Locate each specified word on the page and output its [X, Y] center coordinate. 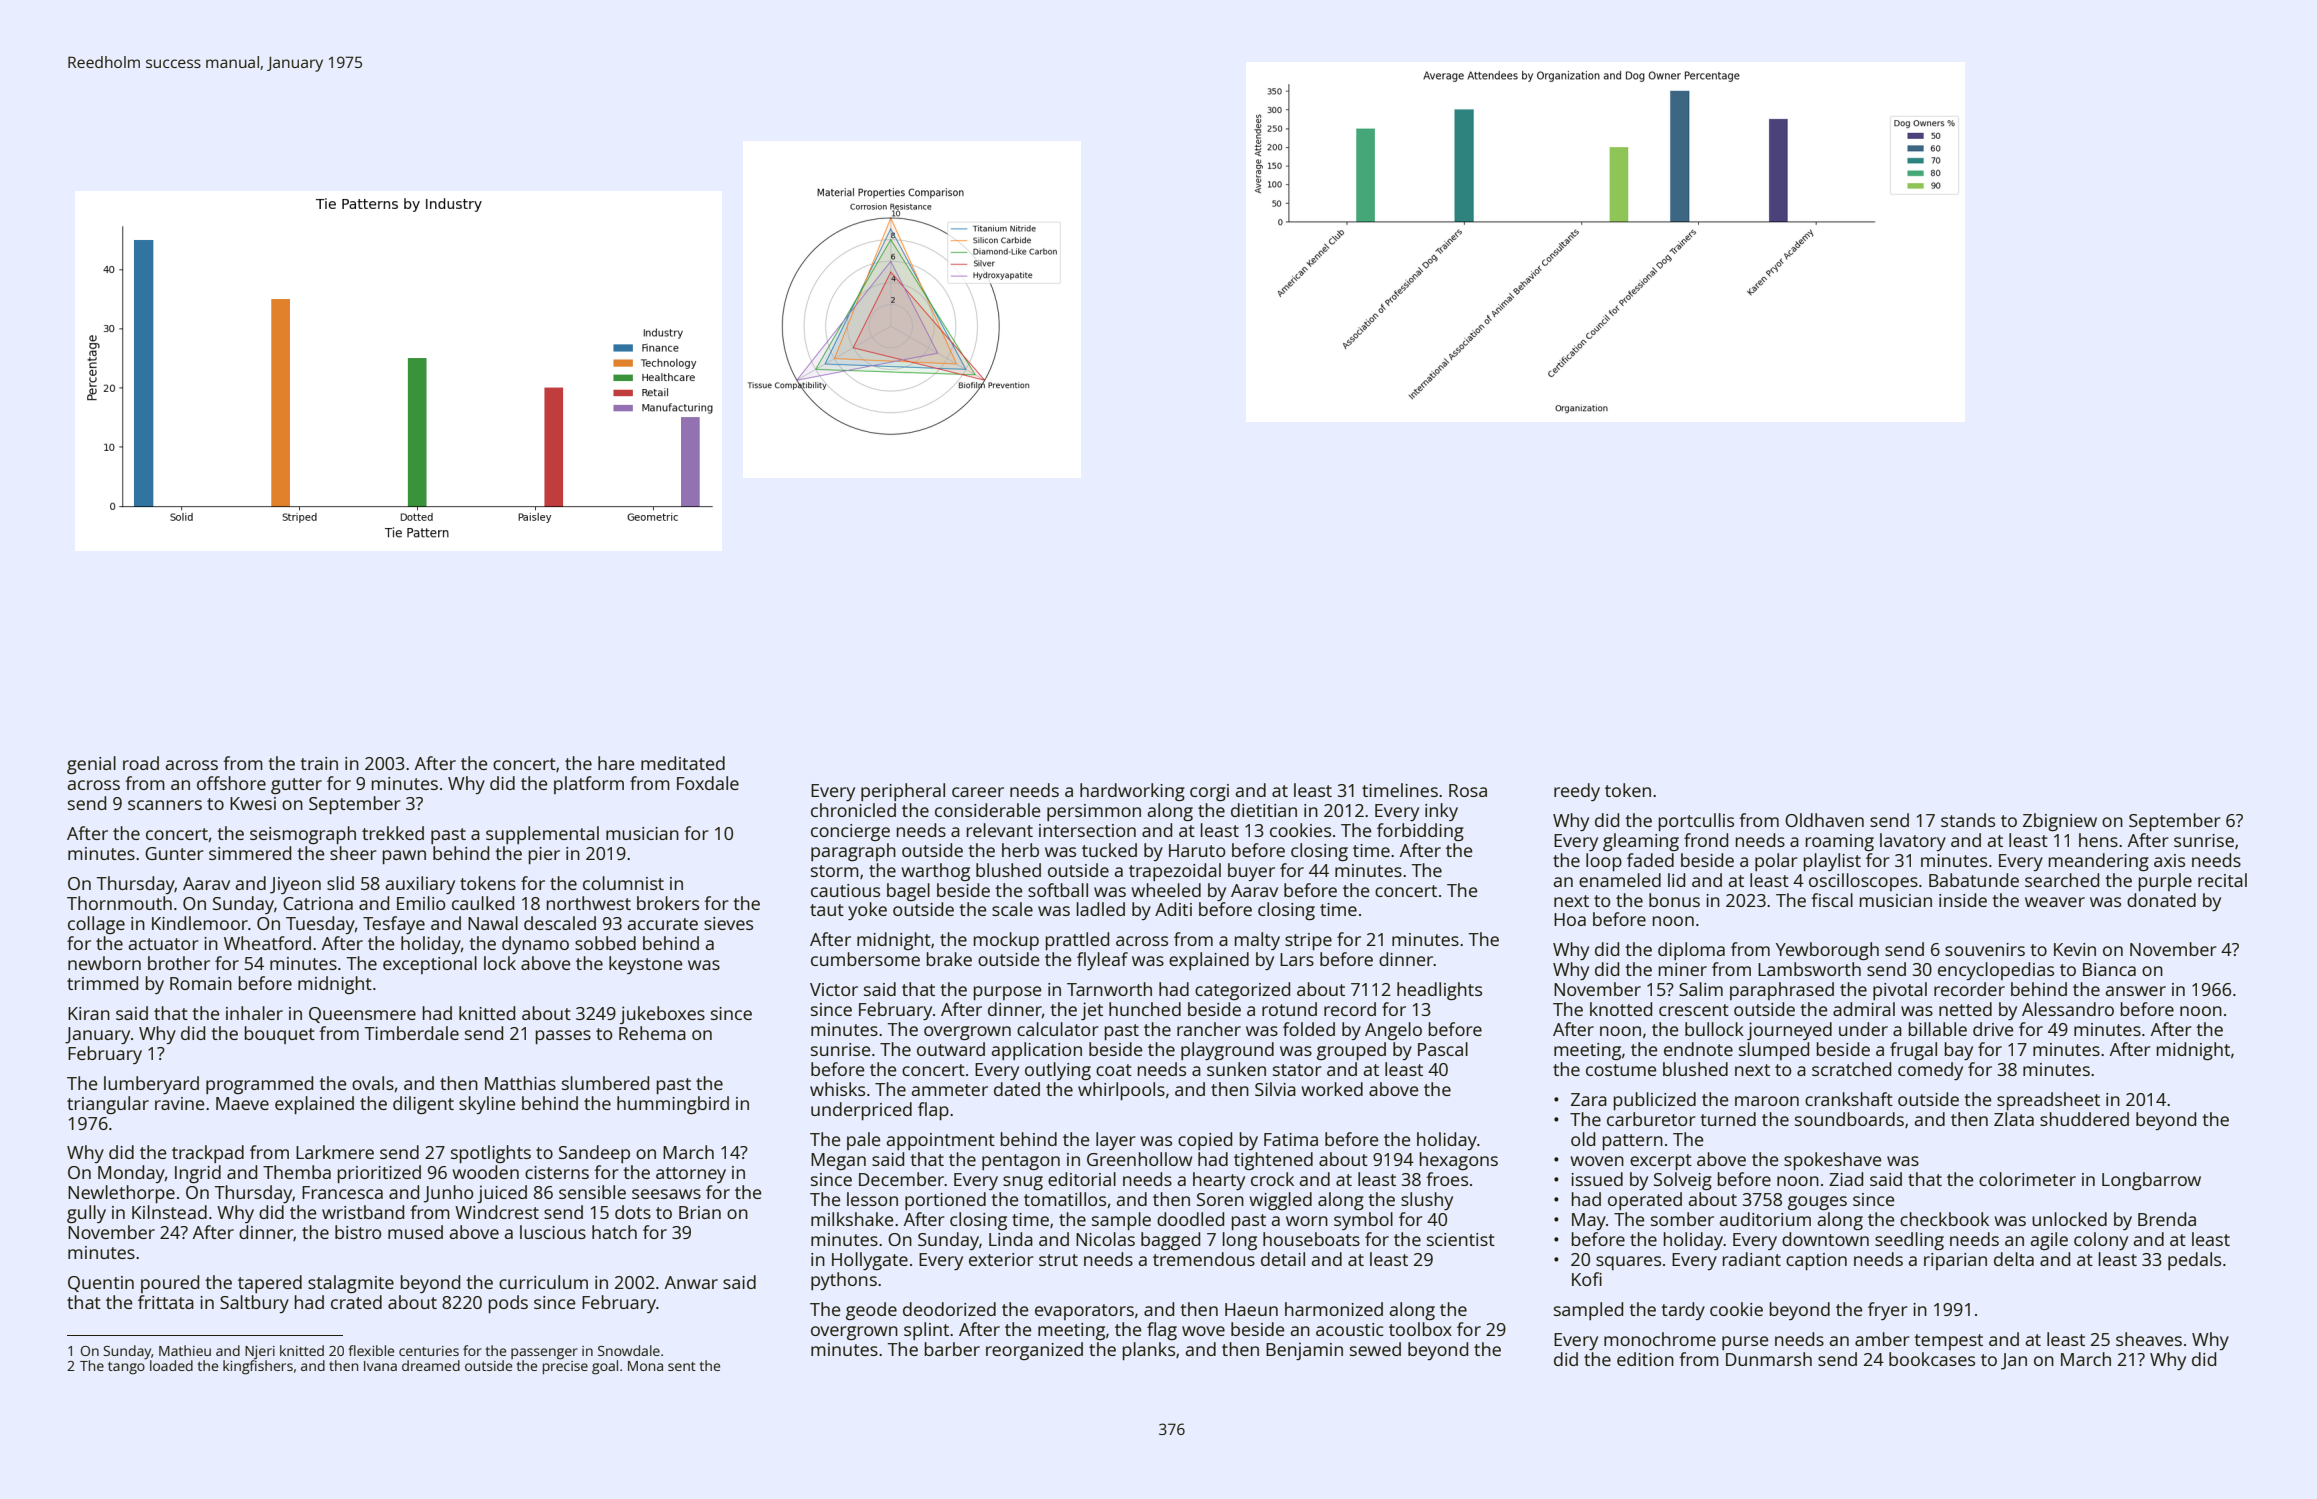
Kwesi [253, 803]
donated [2161, 900]
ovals [373, 1083]
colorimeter [2027, 1179]
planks [1149, 1351]
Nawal [493, 923]
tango [126, 1368]
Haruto [1197, 850]
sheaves [2149, 1339]
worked [1332, 1089]
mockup [1006, 941]
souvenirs [1985, 949]
